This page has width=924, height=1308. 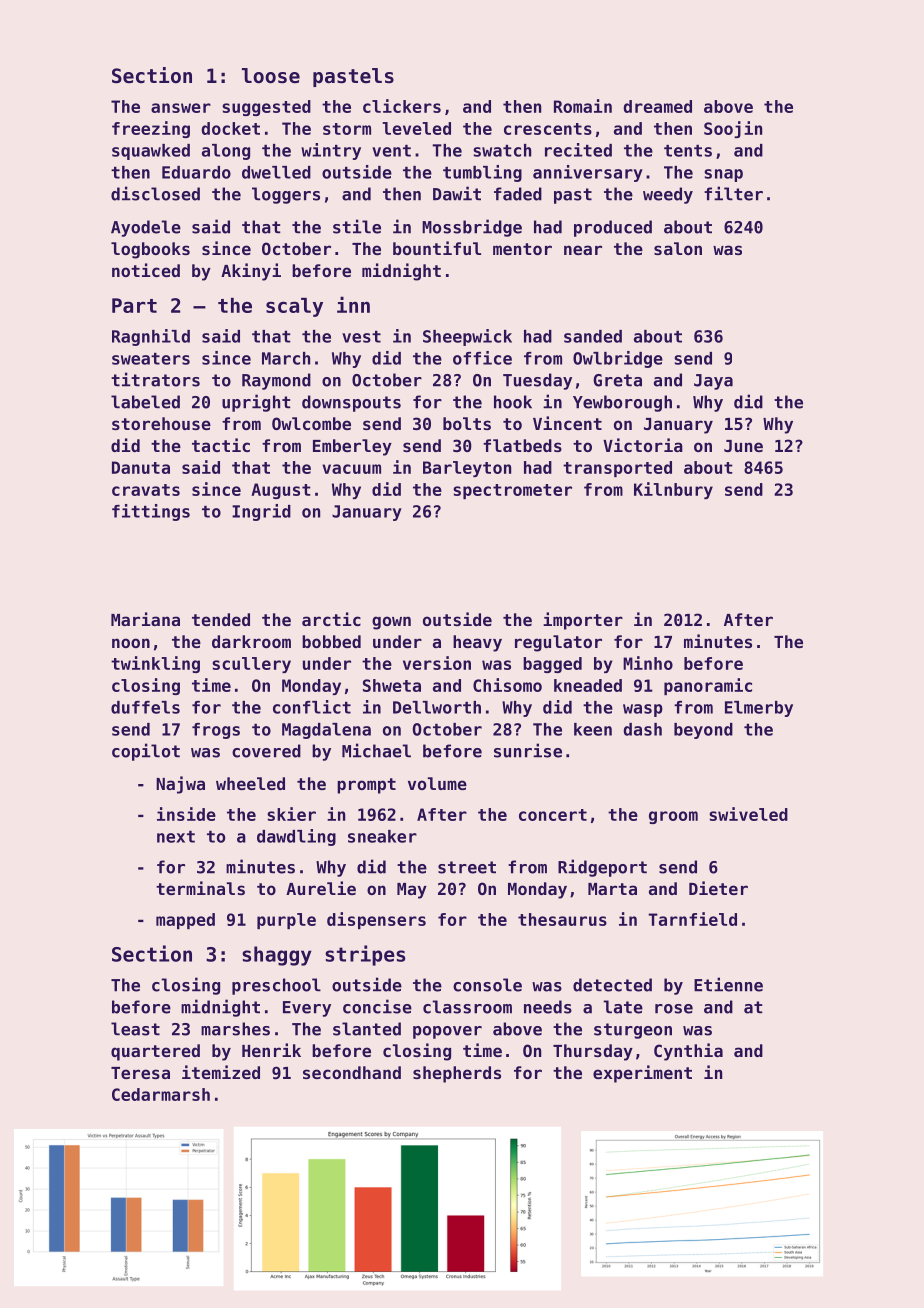 I want to click on itemized, so click(x=221, y=1072).
